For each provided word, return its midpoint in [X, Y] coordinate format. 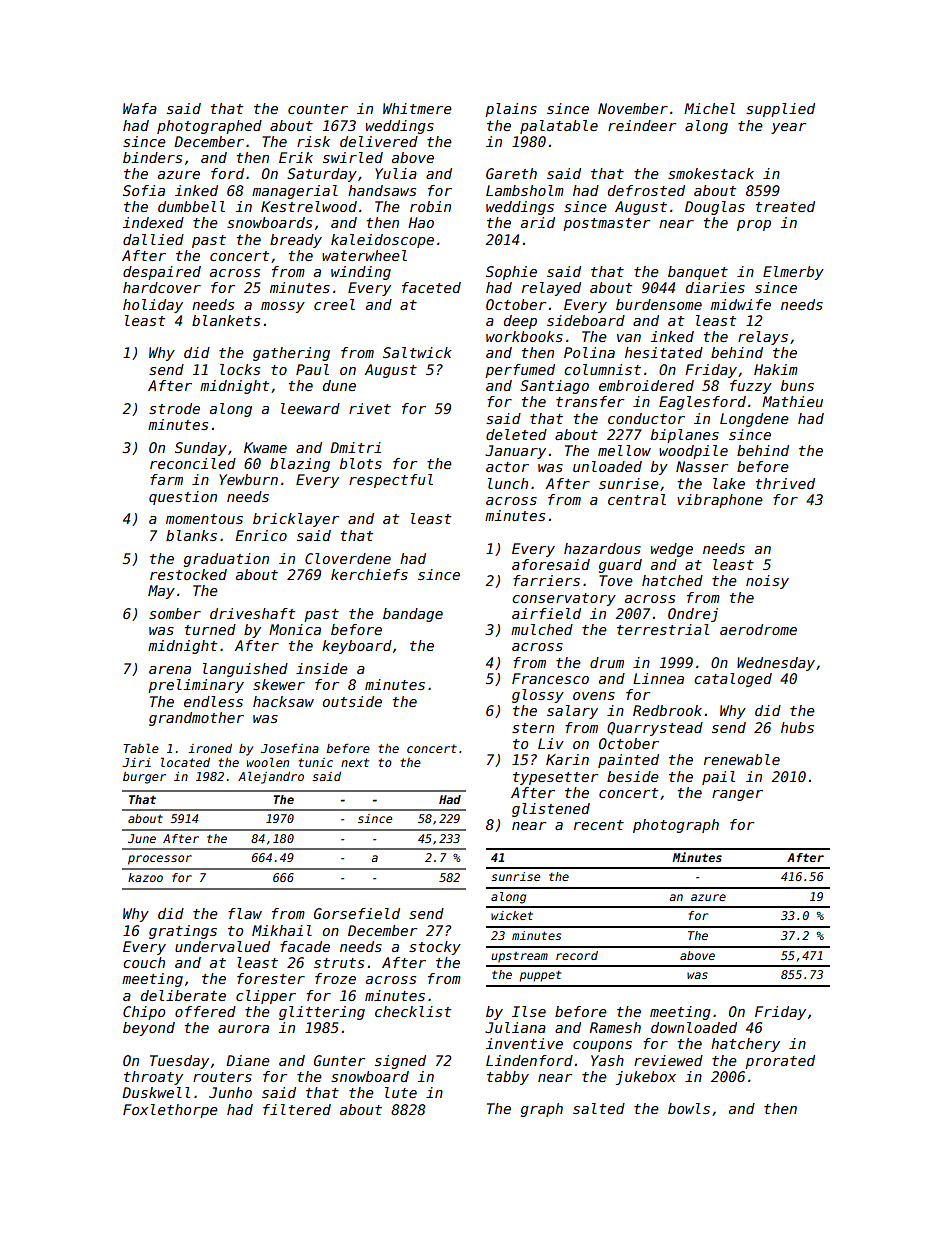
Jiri [136, 762]
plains [511, 110]
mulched [542, 629]
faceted [431, 287]
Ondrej [693, 615]
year [788, 128]
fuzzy [751, 387]
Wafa [140, 108]
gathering [291, 354]
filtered [297, 1109]
